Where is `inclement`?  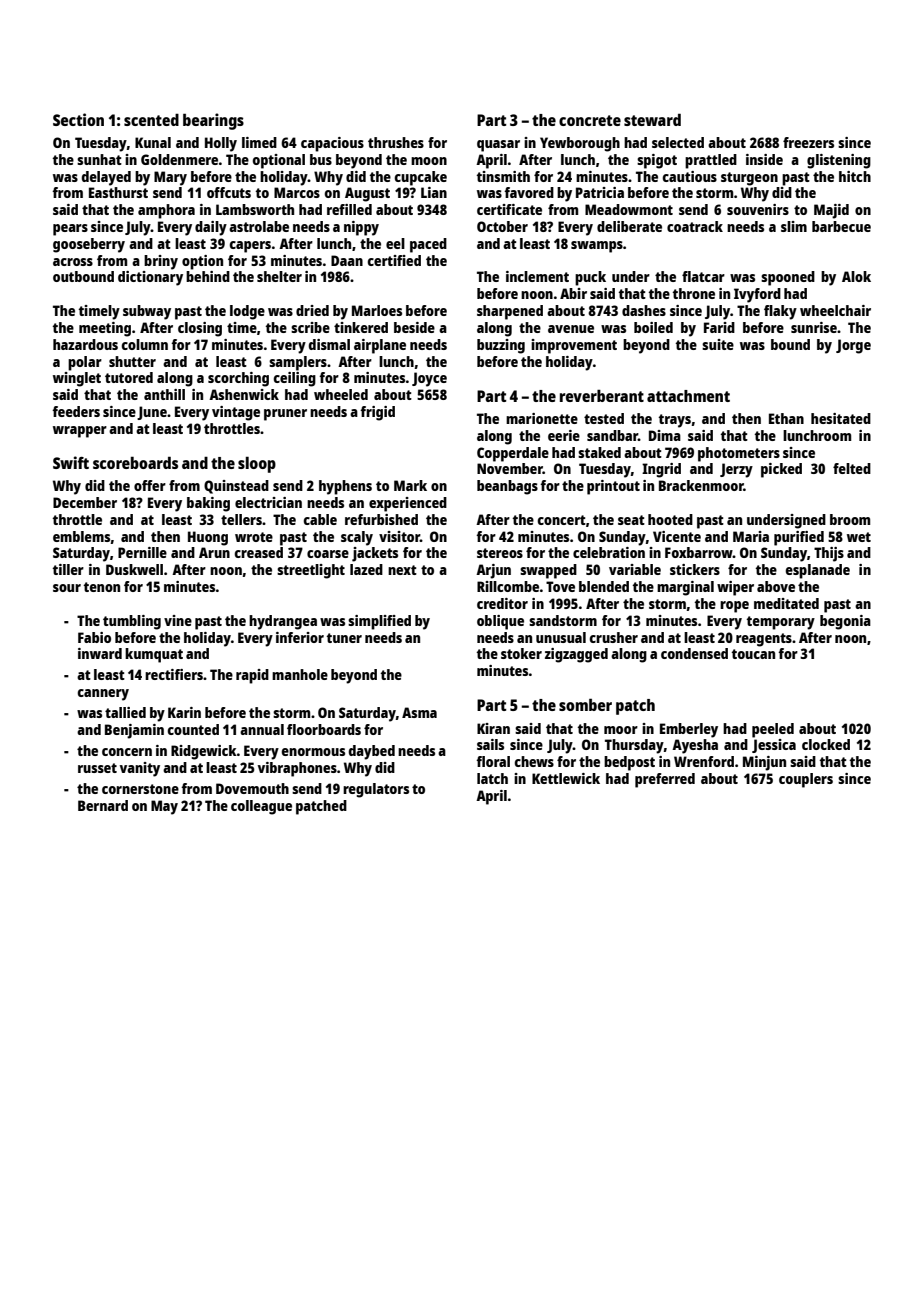
inclement is located at coordinates (537, 276).
